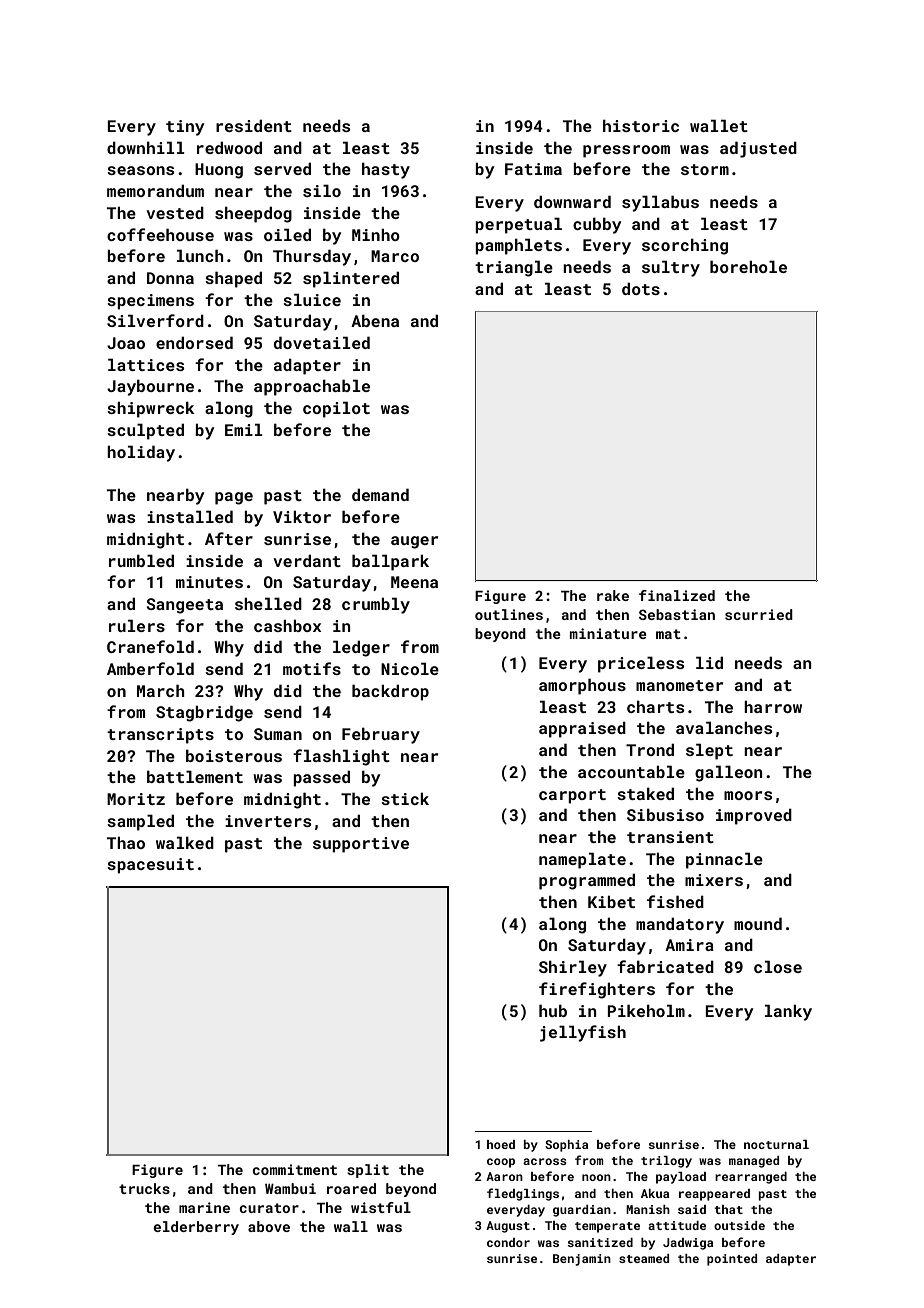 The height and width of the image is (1308, 924). I want to click on adjusted, so click(758, 149).
